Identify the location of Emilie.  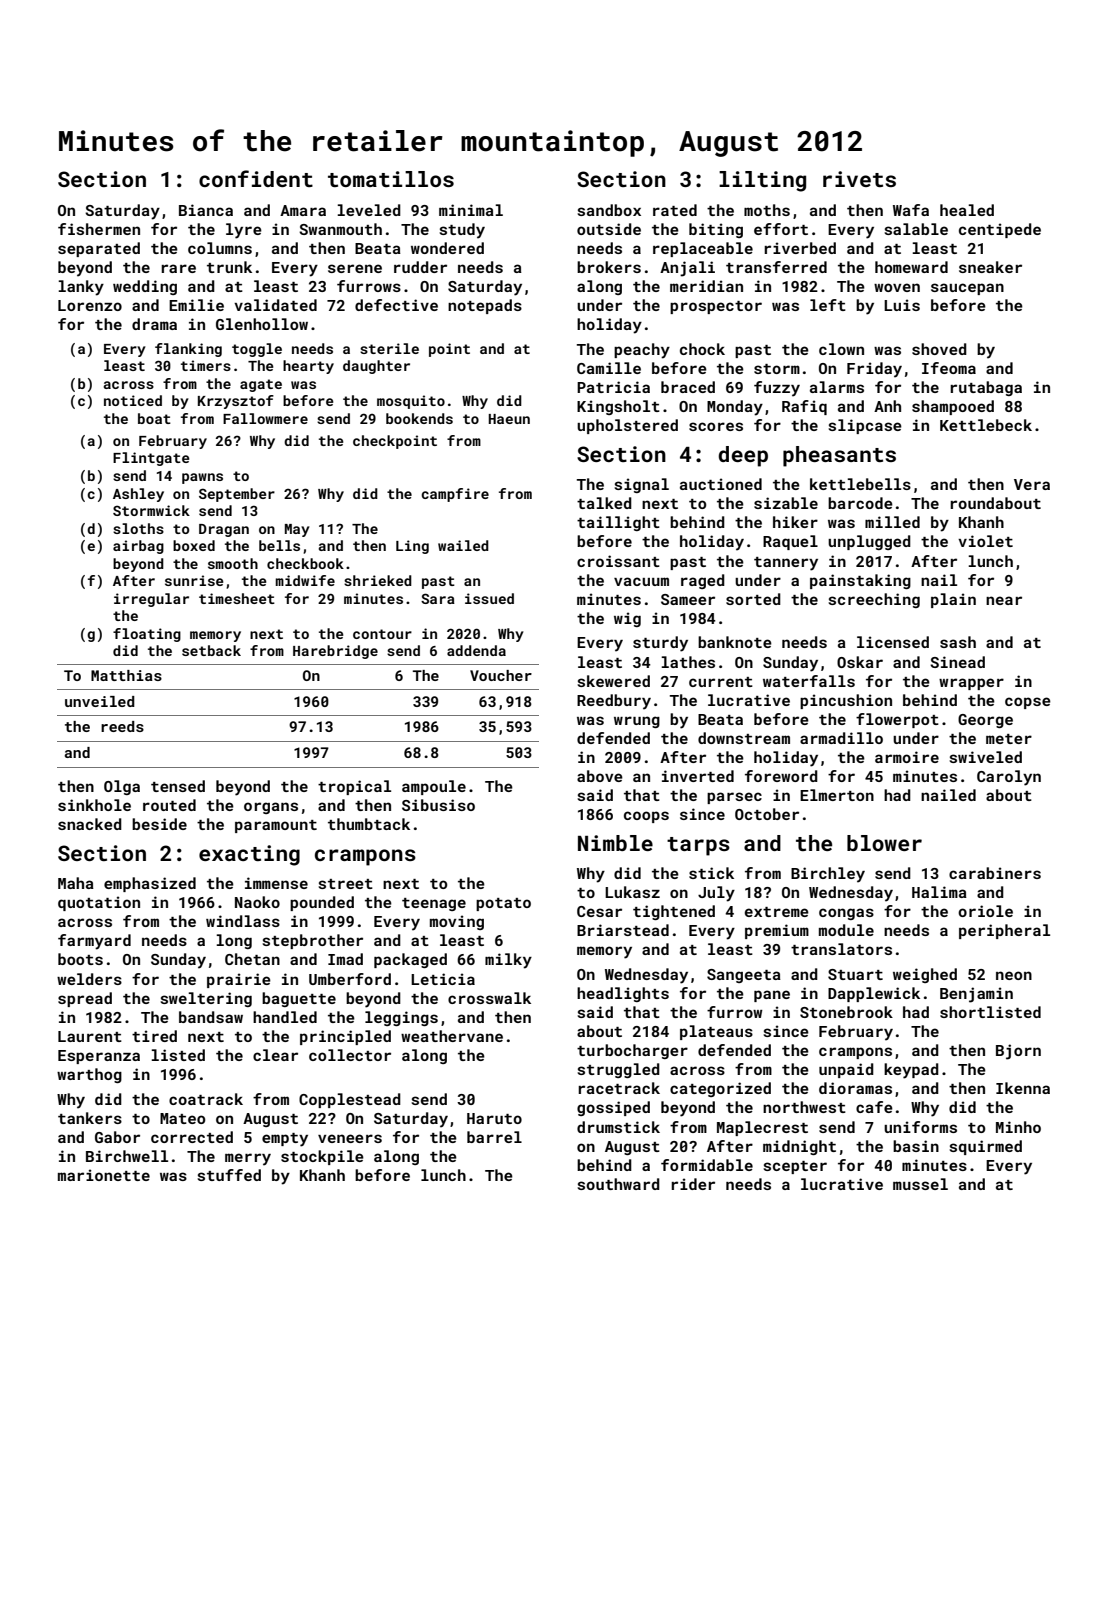
(196, 305).
